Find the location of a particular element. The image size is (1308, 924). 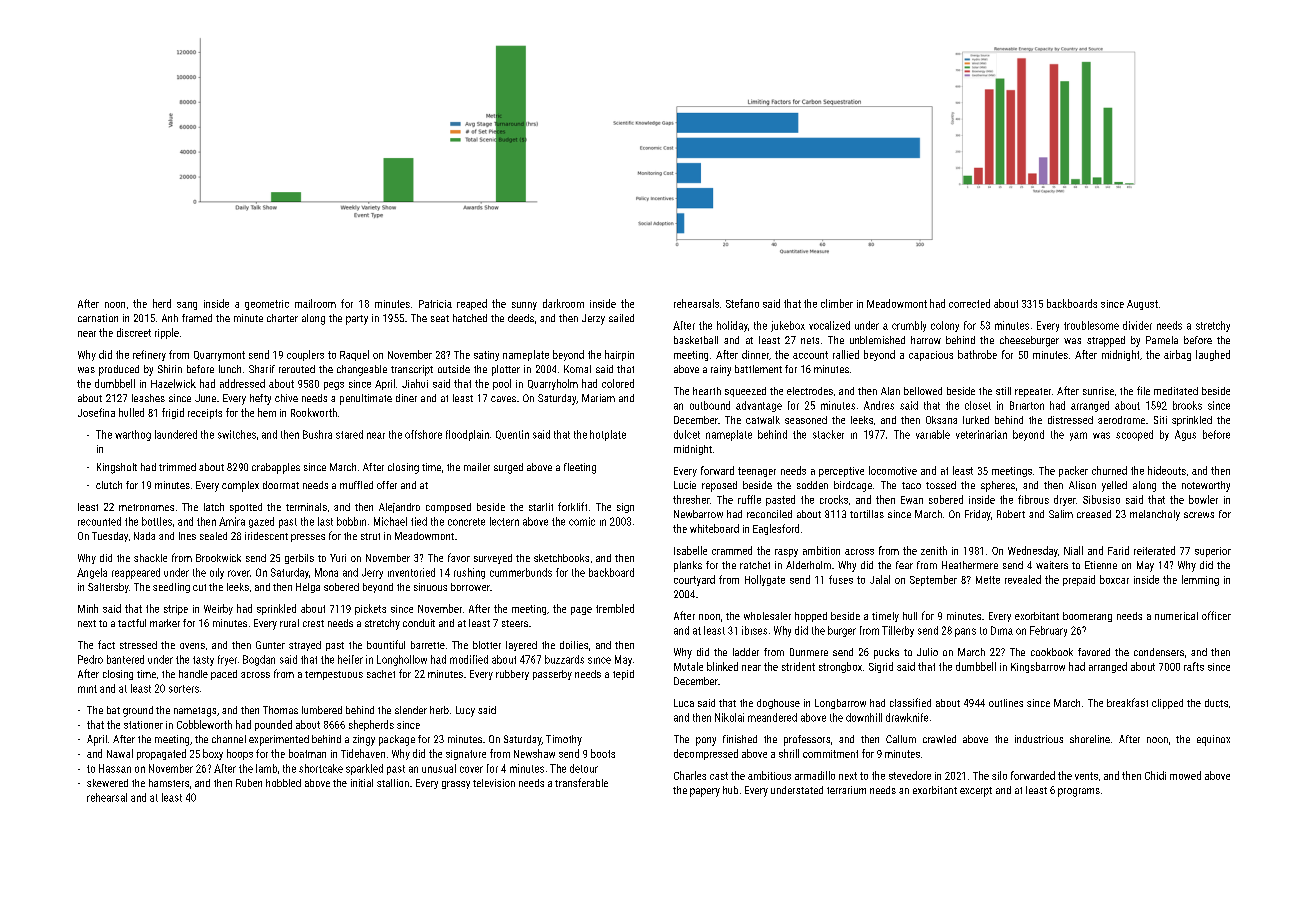

zenith is located at coordinates (934, 550).
